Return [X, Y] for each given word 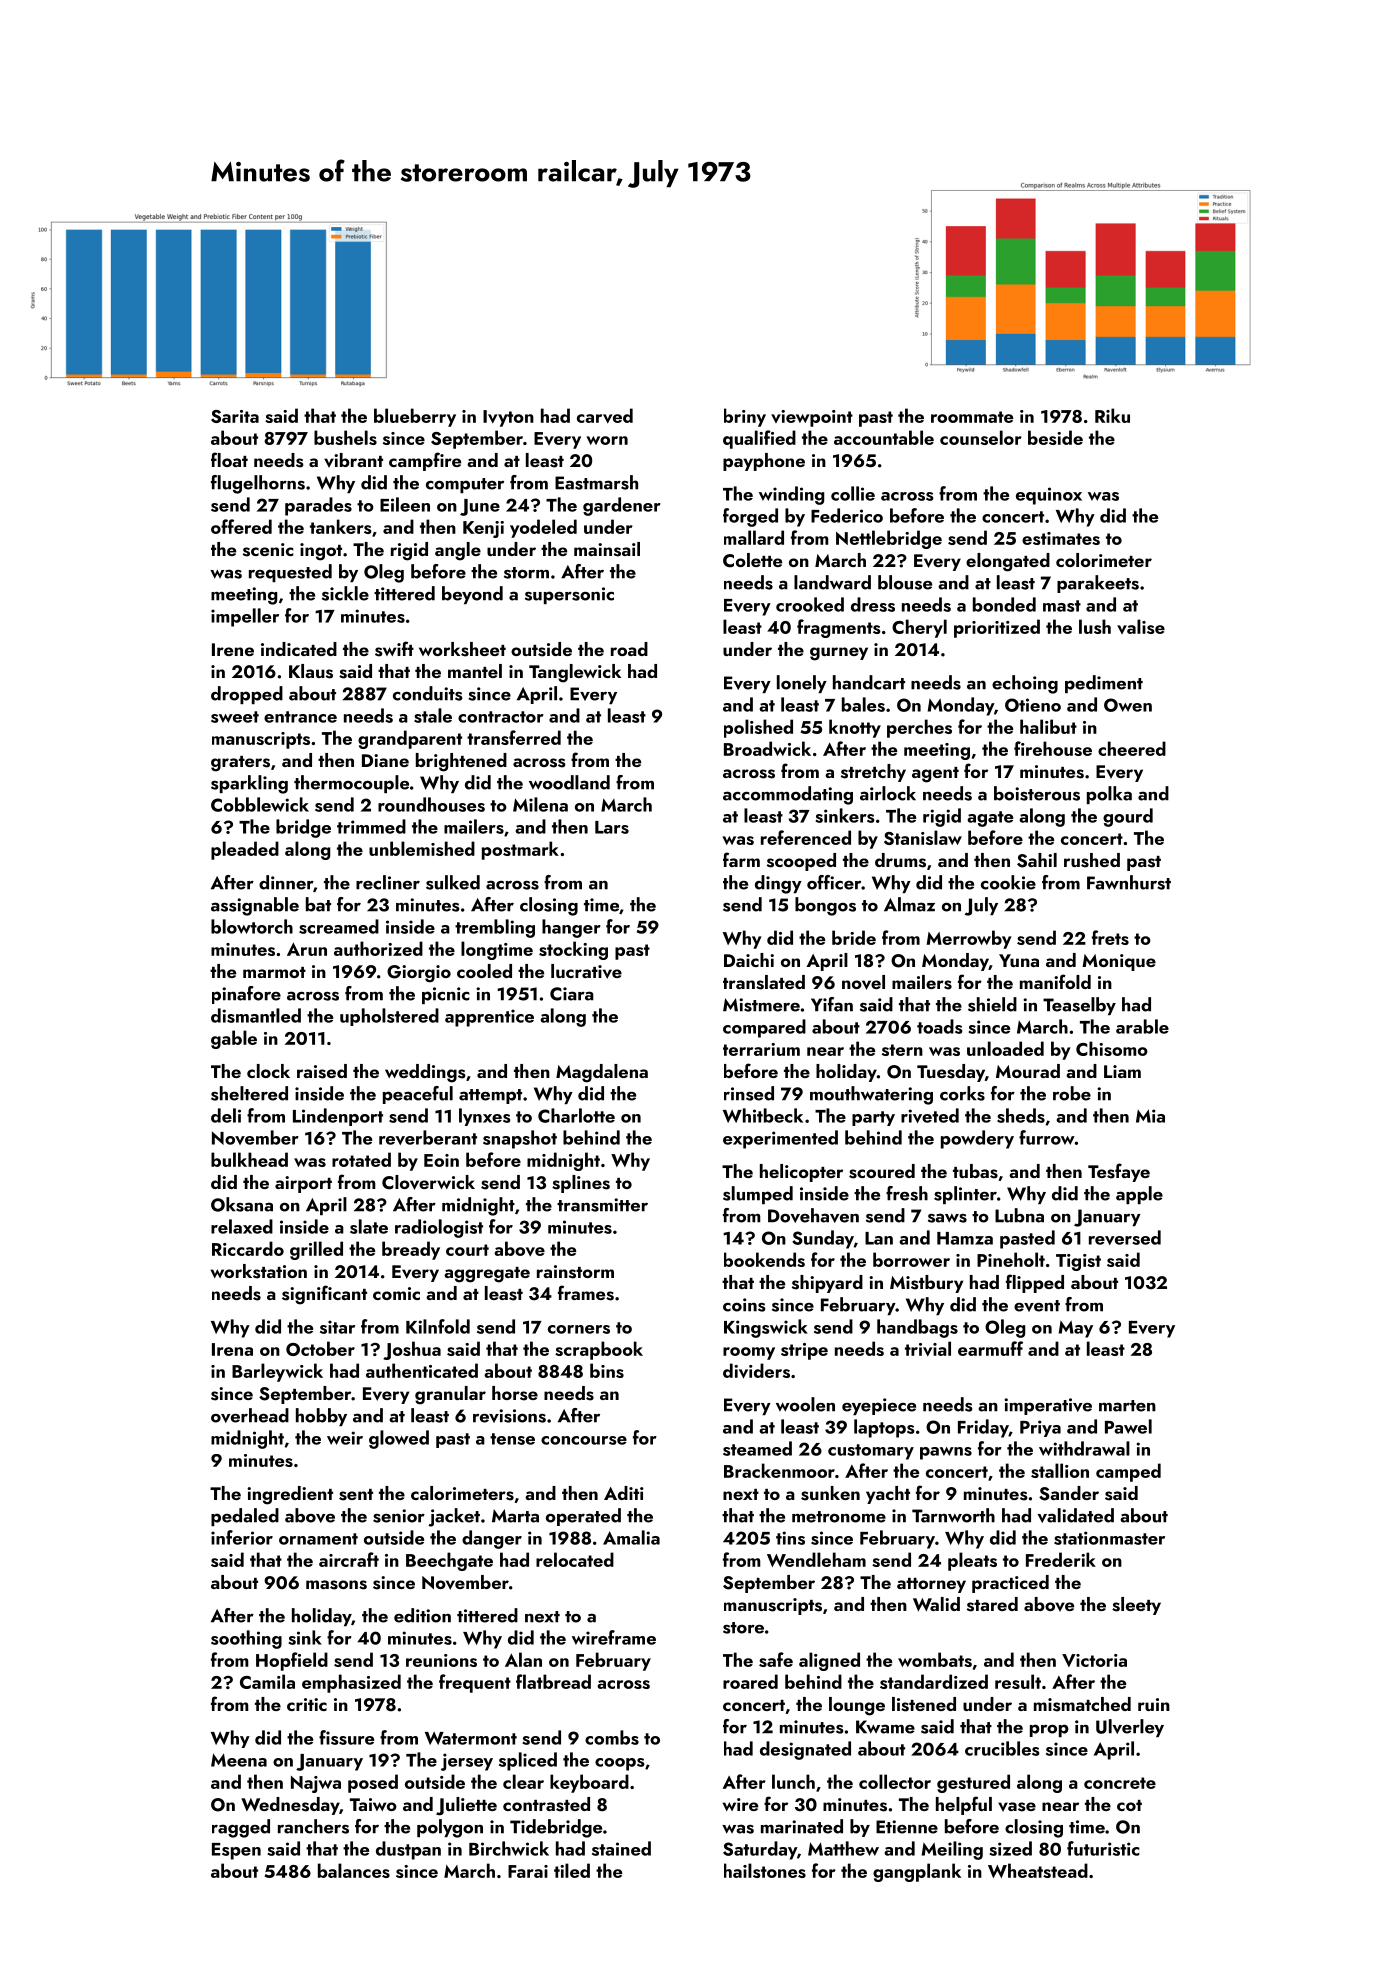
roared [750, 1681]
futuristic [1103, 1848]
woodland [569, 782]
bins [607, 1370]
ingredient [290, 1495]
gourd [1128, 817]
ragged [241, 1828]
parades [318, 506]
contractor [501, 717]
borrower [911, 1259]
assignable [255, 906]
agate [990, 819]
